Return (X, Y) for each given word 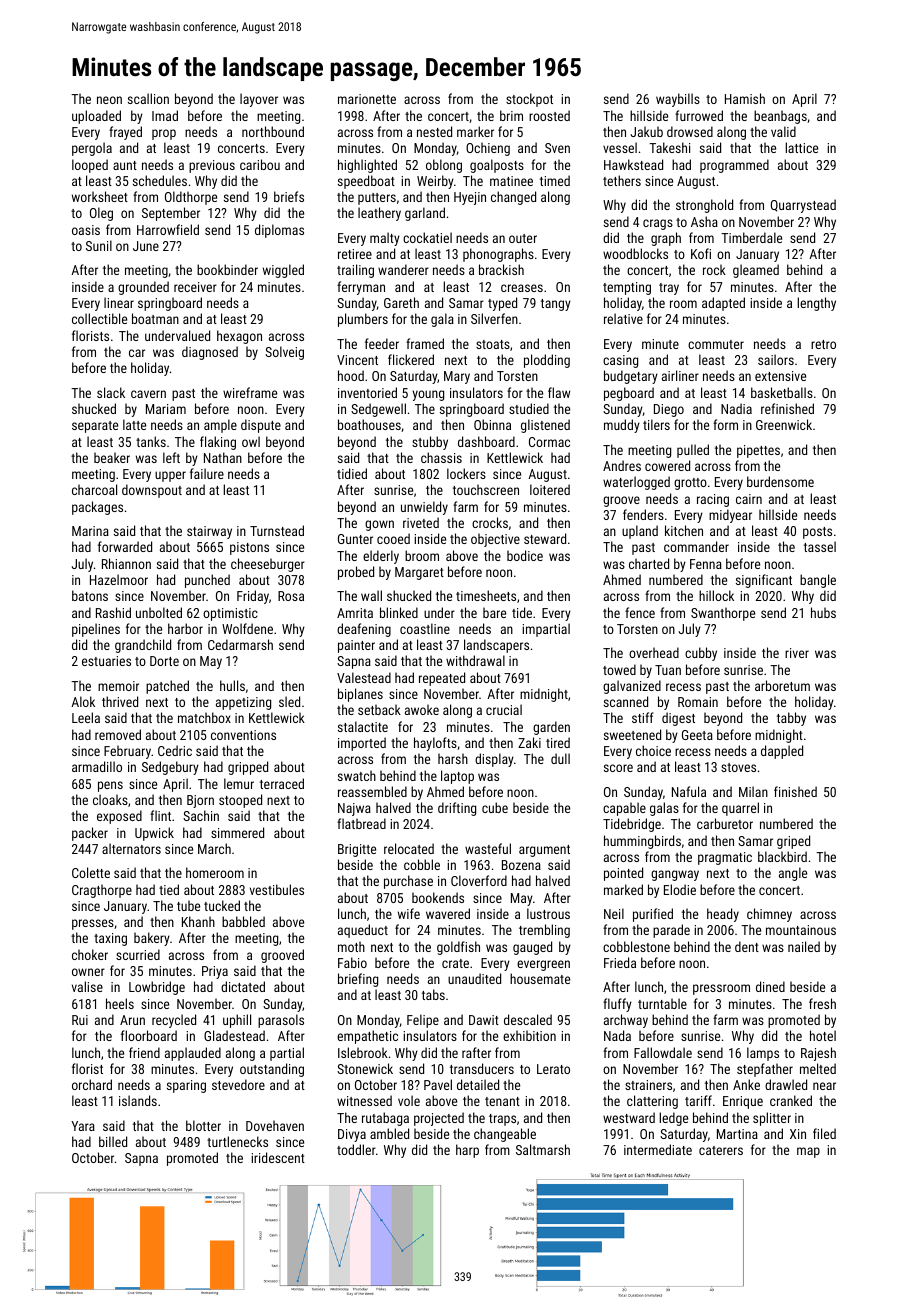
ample (220, 426)
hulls (232, 685)
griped (793, 842)
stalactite (363, 726)
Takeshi (669, 147)
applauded (193, 1054)
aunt (125, 165)
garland (425, 214)
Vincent (357, 360)
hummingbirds (642, 842)
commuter (716, 344)
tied (169, 889)
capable (624, 809)
